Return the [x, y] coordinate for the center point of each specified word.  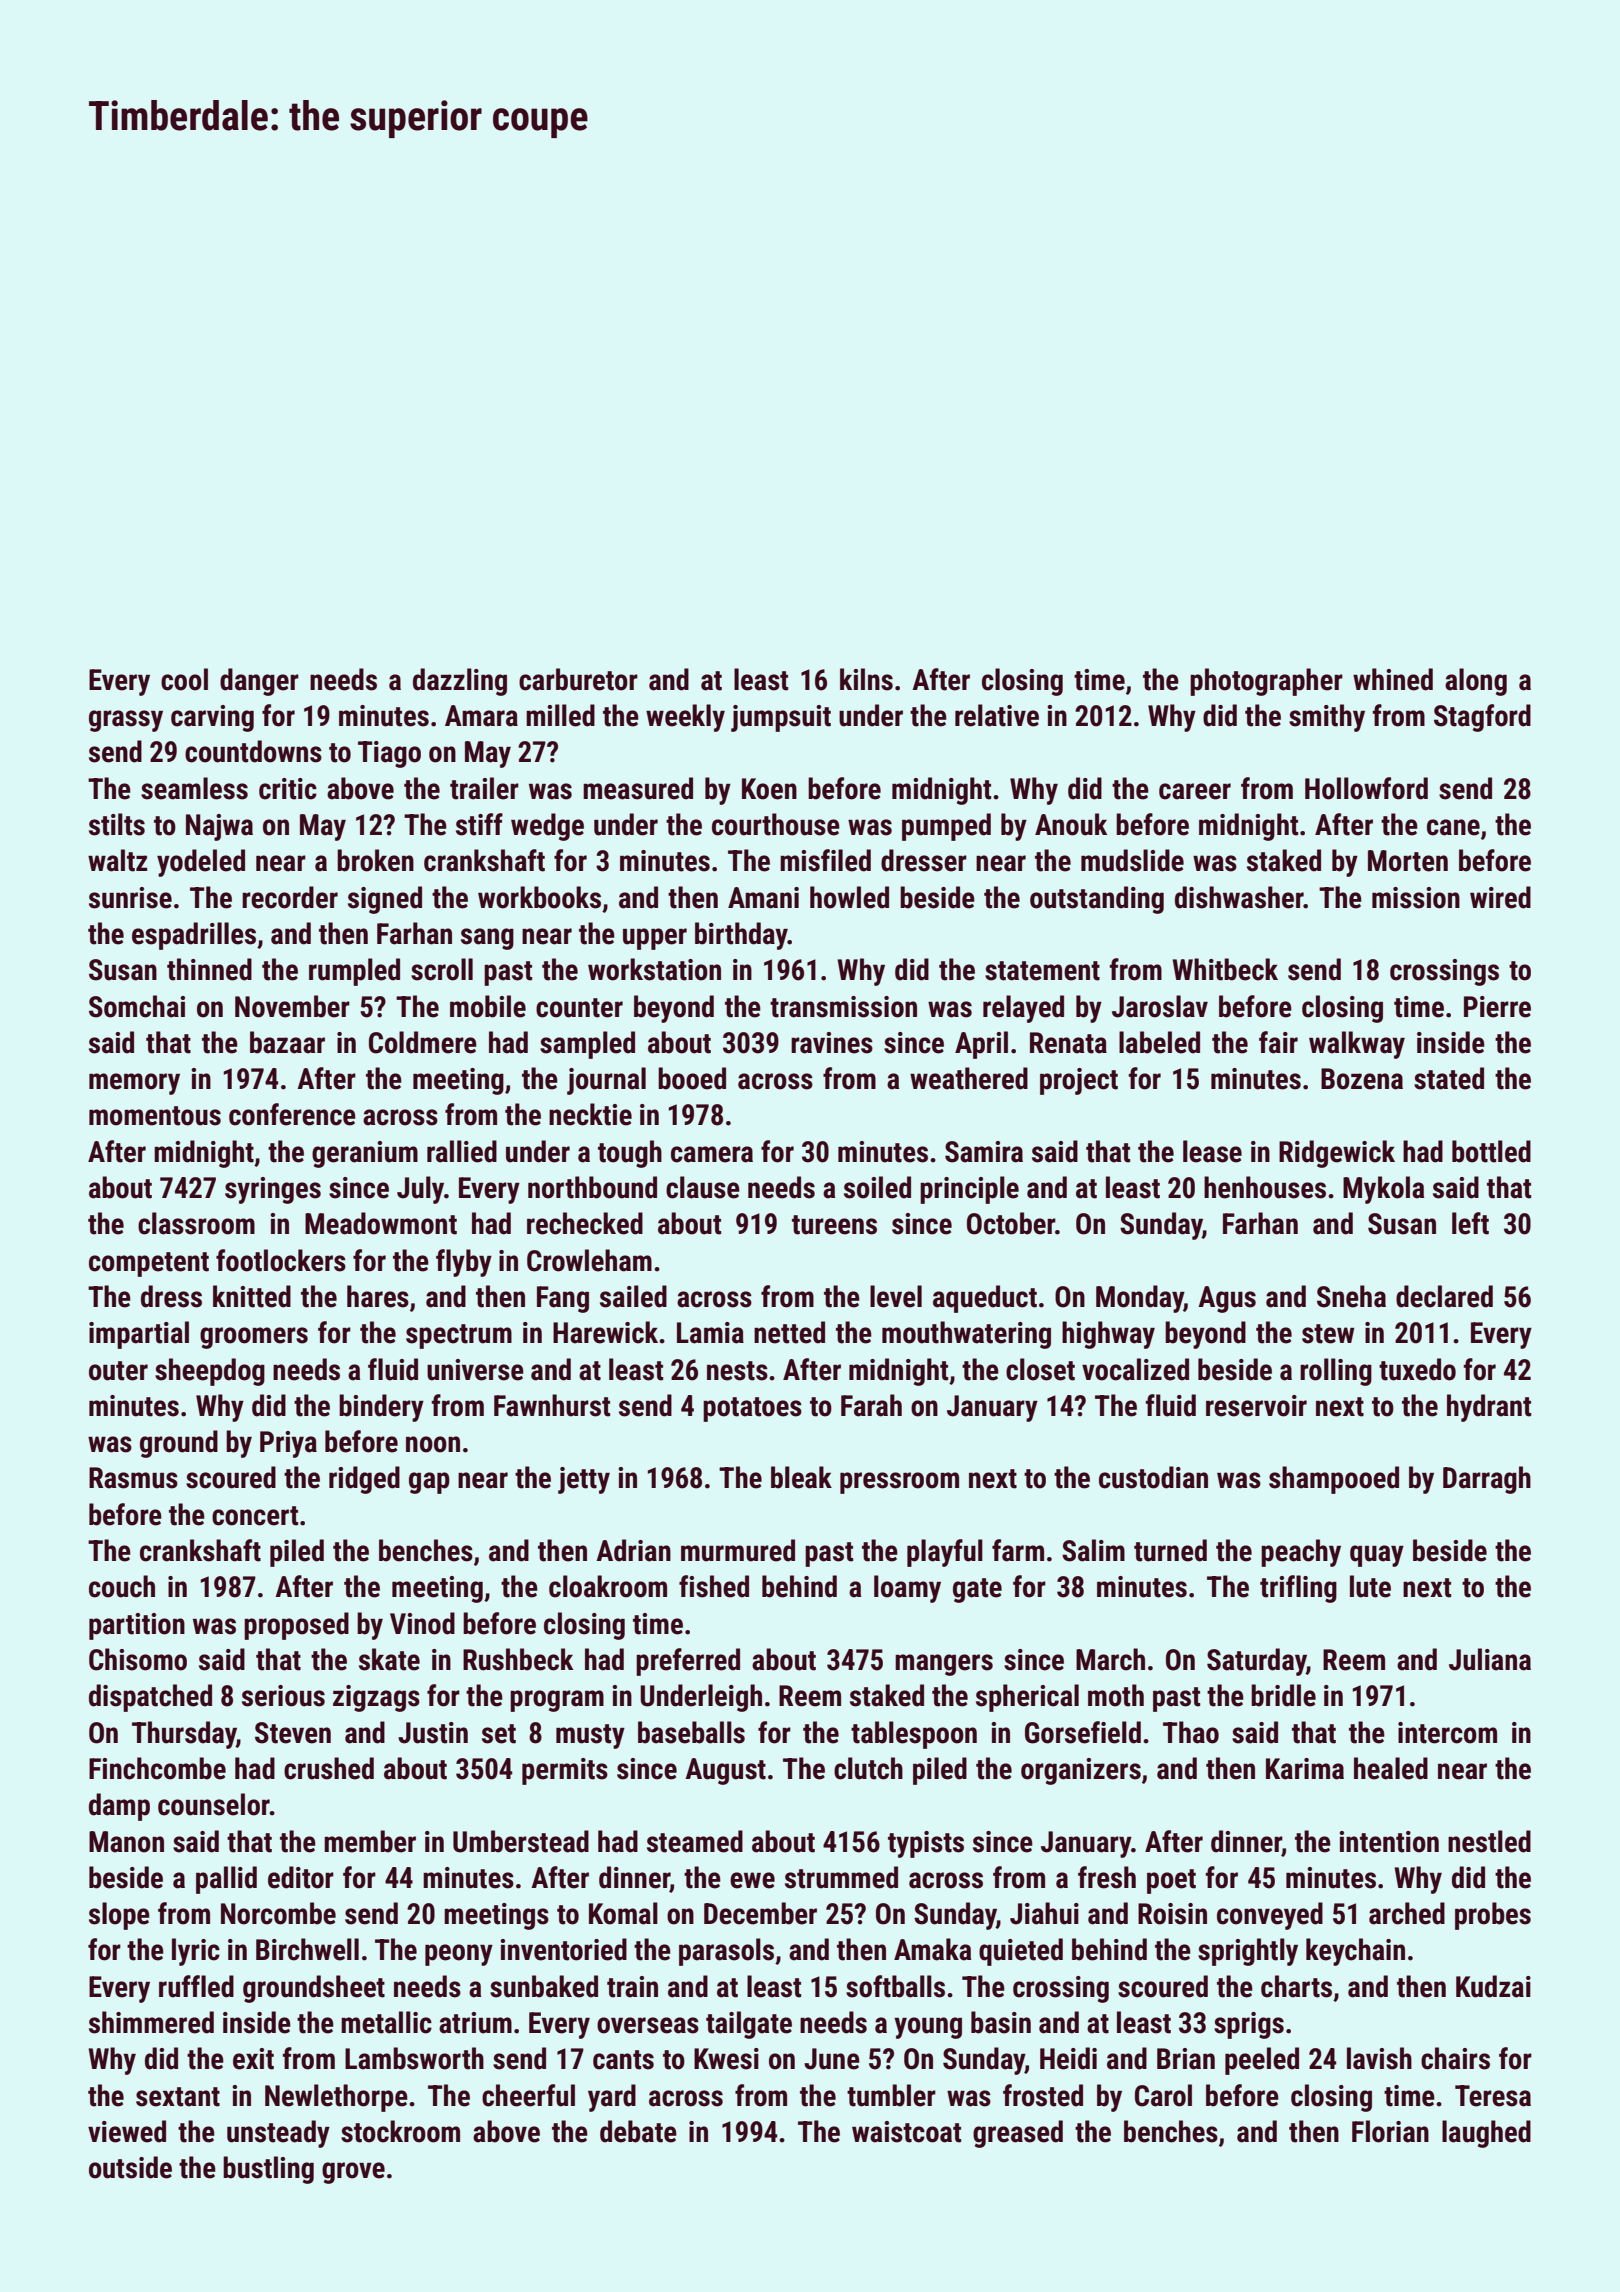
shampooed [1334, 1480]
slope [119, 1916]
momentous [155, 1116]
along [1476, 682]
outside [130, 2167]
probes [1493, 1916]
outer [118, 1371]
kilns [866, 679]
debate [638, 2131]
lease [1212, 1151]
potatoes [752, 1409]
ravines [832, 1043]
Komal [623, 1913]
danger [259, 682]
